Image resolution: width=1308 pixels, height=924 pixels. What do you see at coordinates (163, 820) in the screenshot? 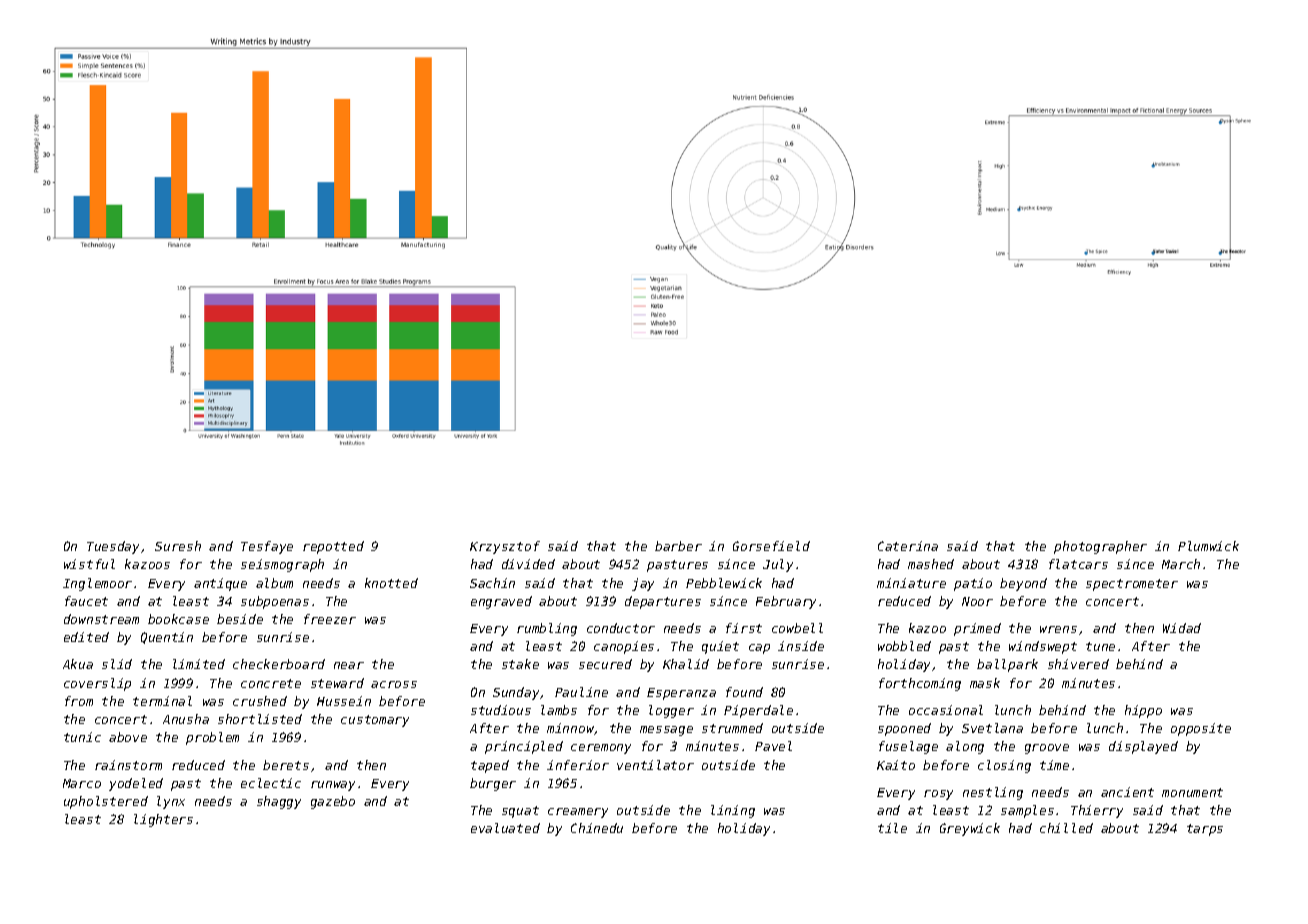
I see `lighters` at bounding box center [163, 820].
